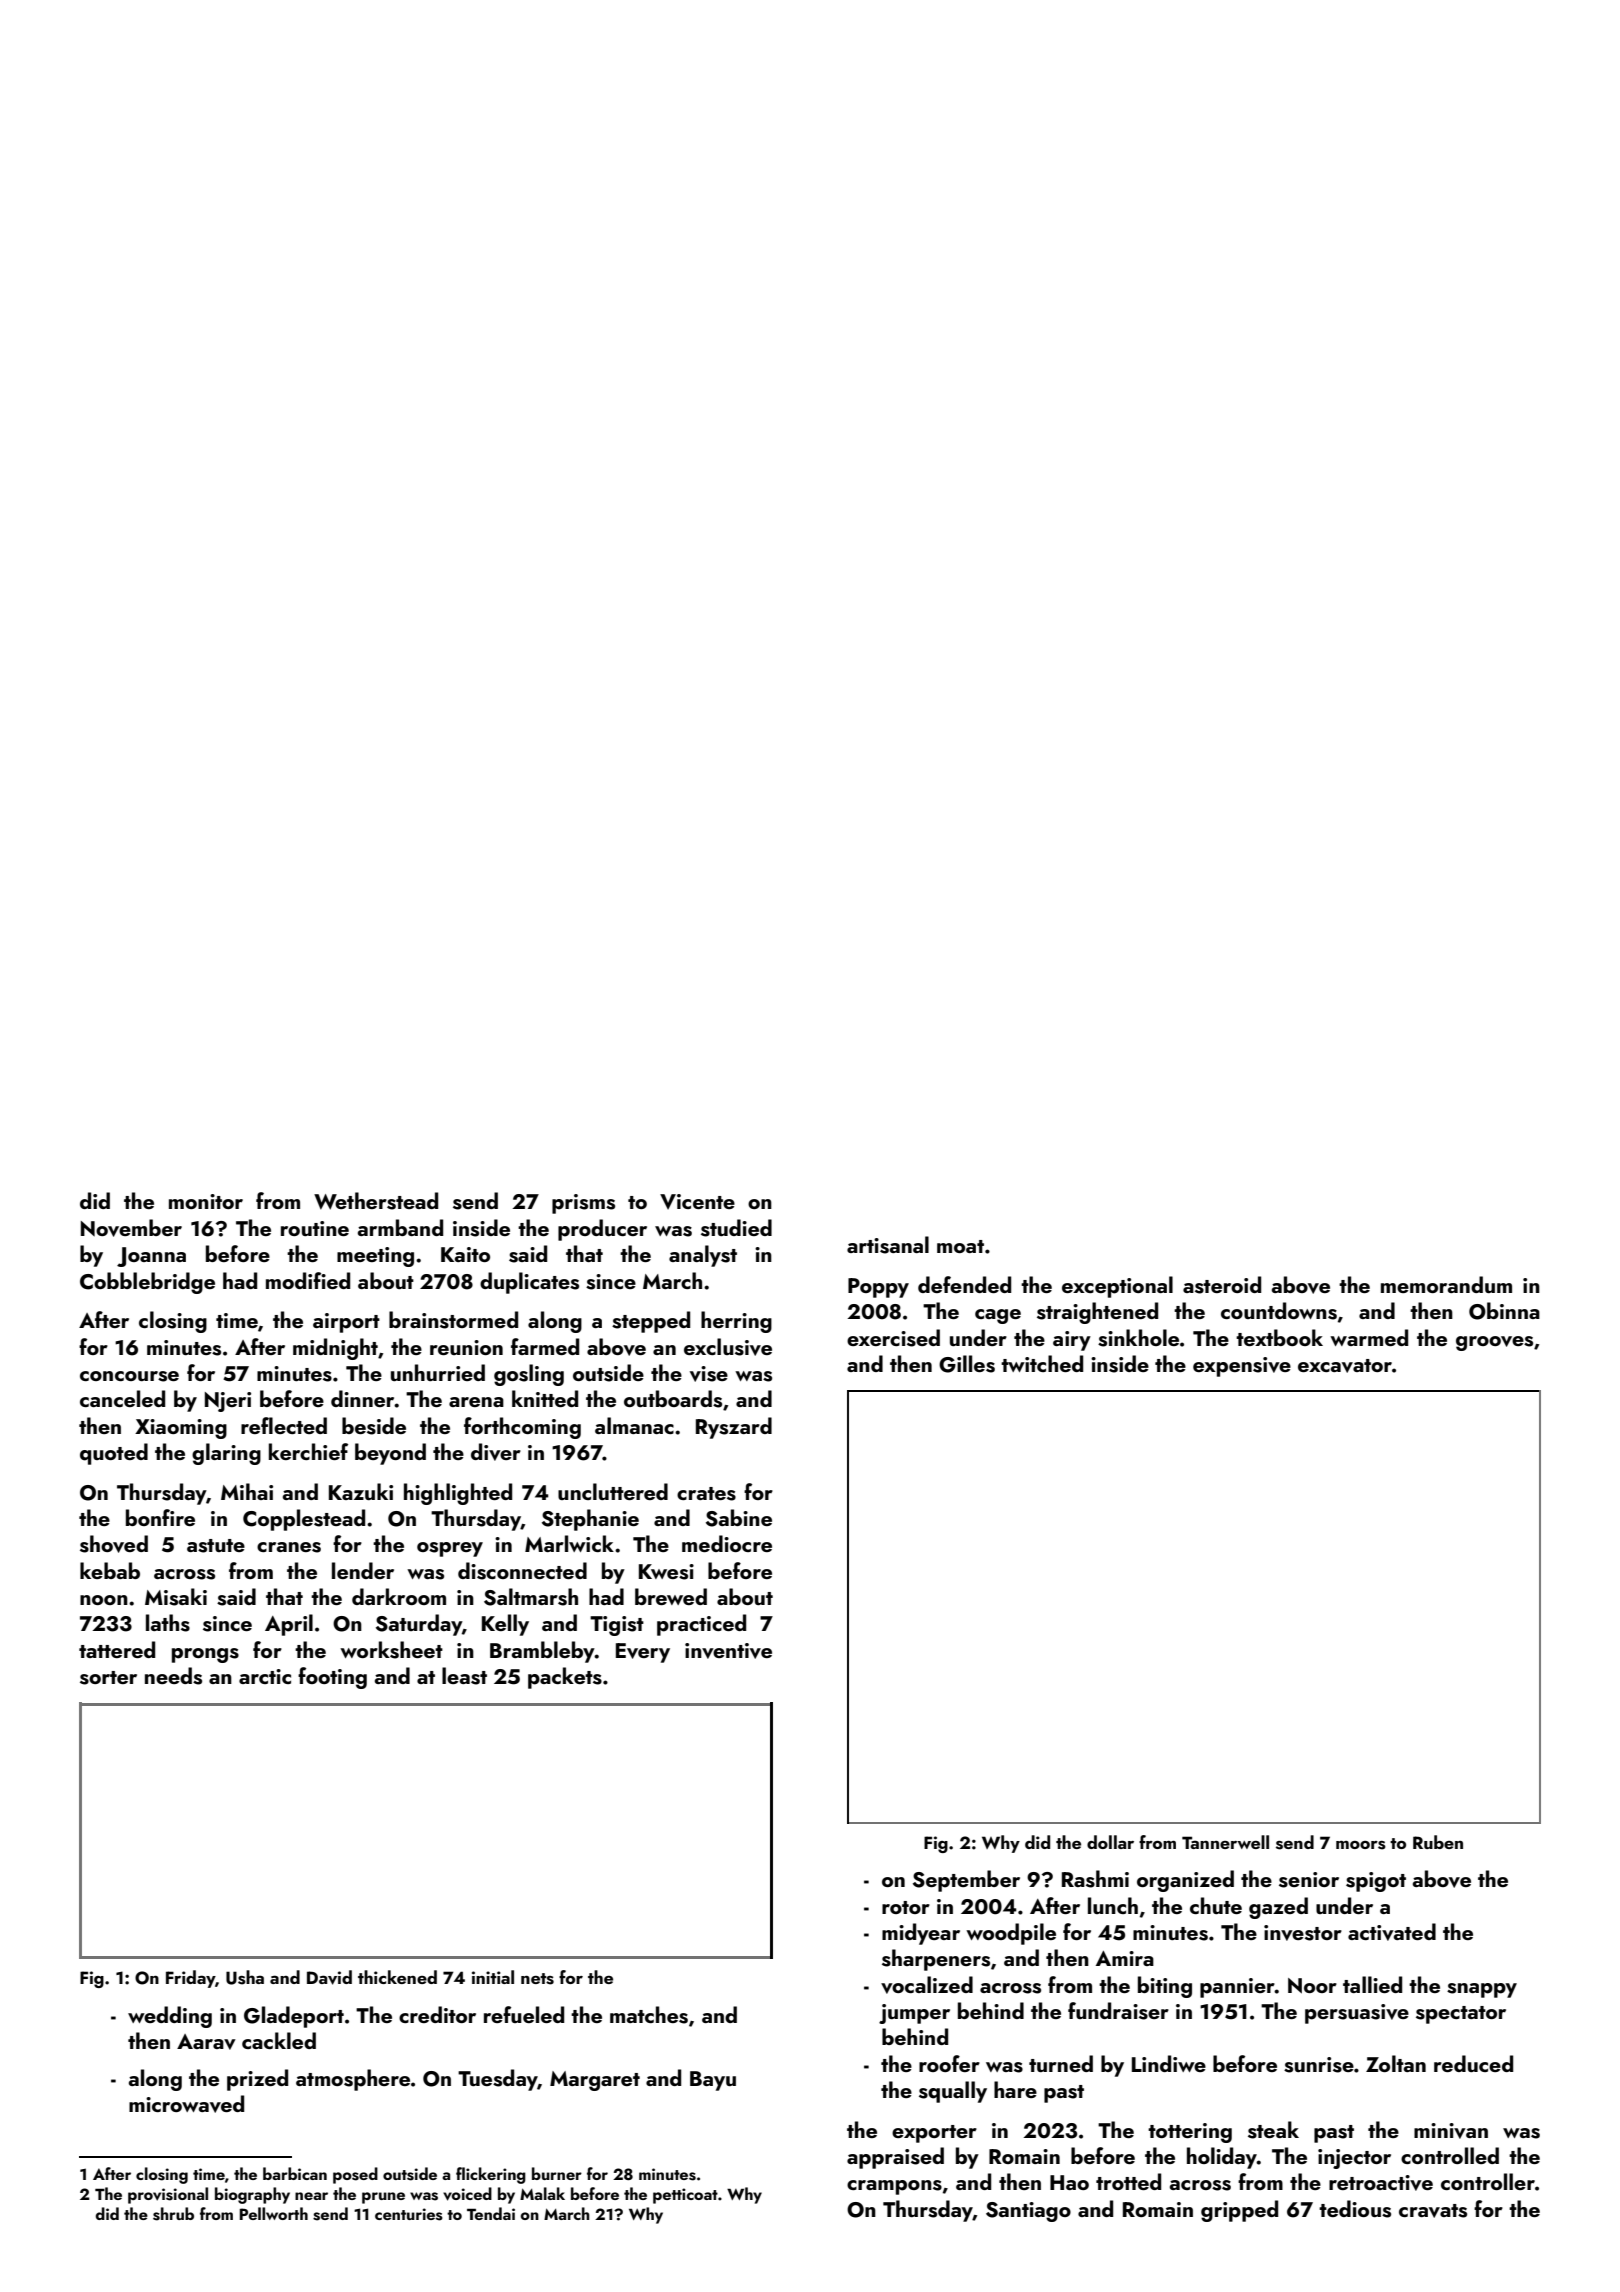 The width and height of the document is (1620, 2292). Describe the element at coordinates (279, 2040) in the document. I see `cackled` at that location.
